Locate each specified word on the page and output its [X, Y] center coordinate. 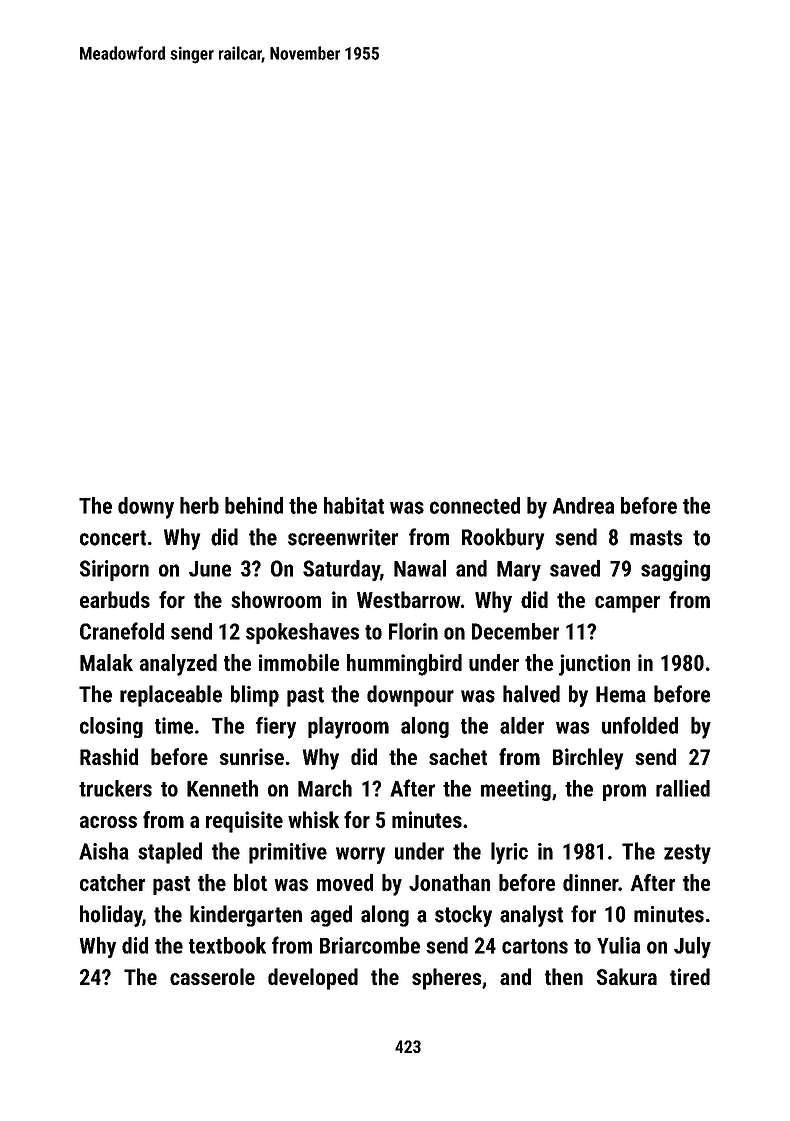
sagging [675, 570]
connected [475, 505]
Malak [106, 662]
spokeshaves [302, 633]
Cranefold [122, 631]
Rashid [109, 756]
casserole [212, 976]
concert [113, 538]
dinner [590, 882]
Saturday [341, 570]
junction [594, 665]
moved [345, 882]
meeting [516, 790]
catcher [112, 882]
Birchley [588, 759]
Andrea [583, 505]
